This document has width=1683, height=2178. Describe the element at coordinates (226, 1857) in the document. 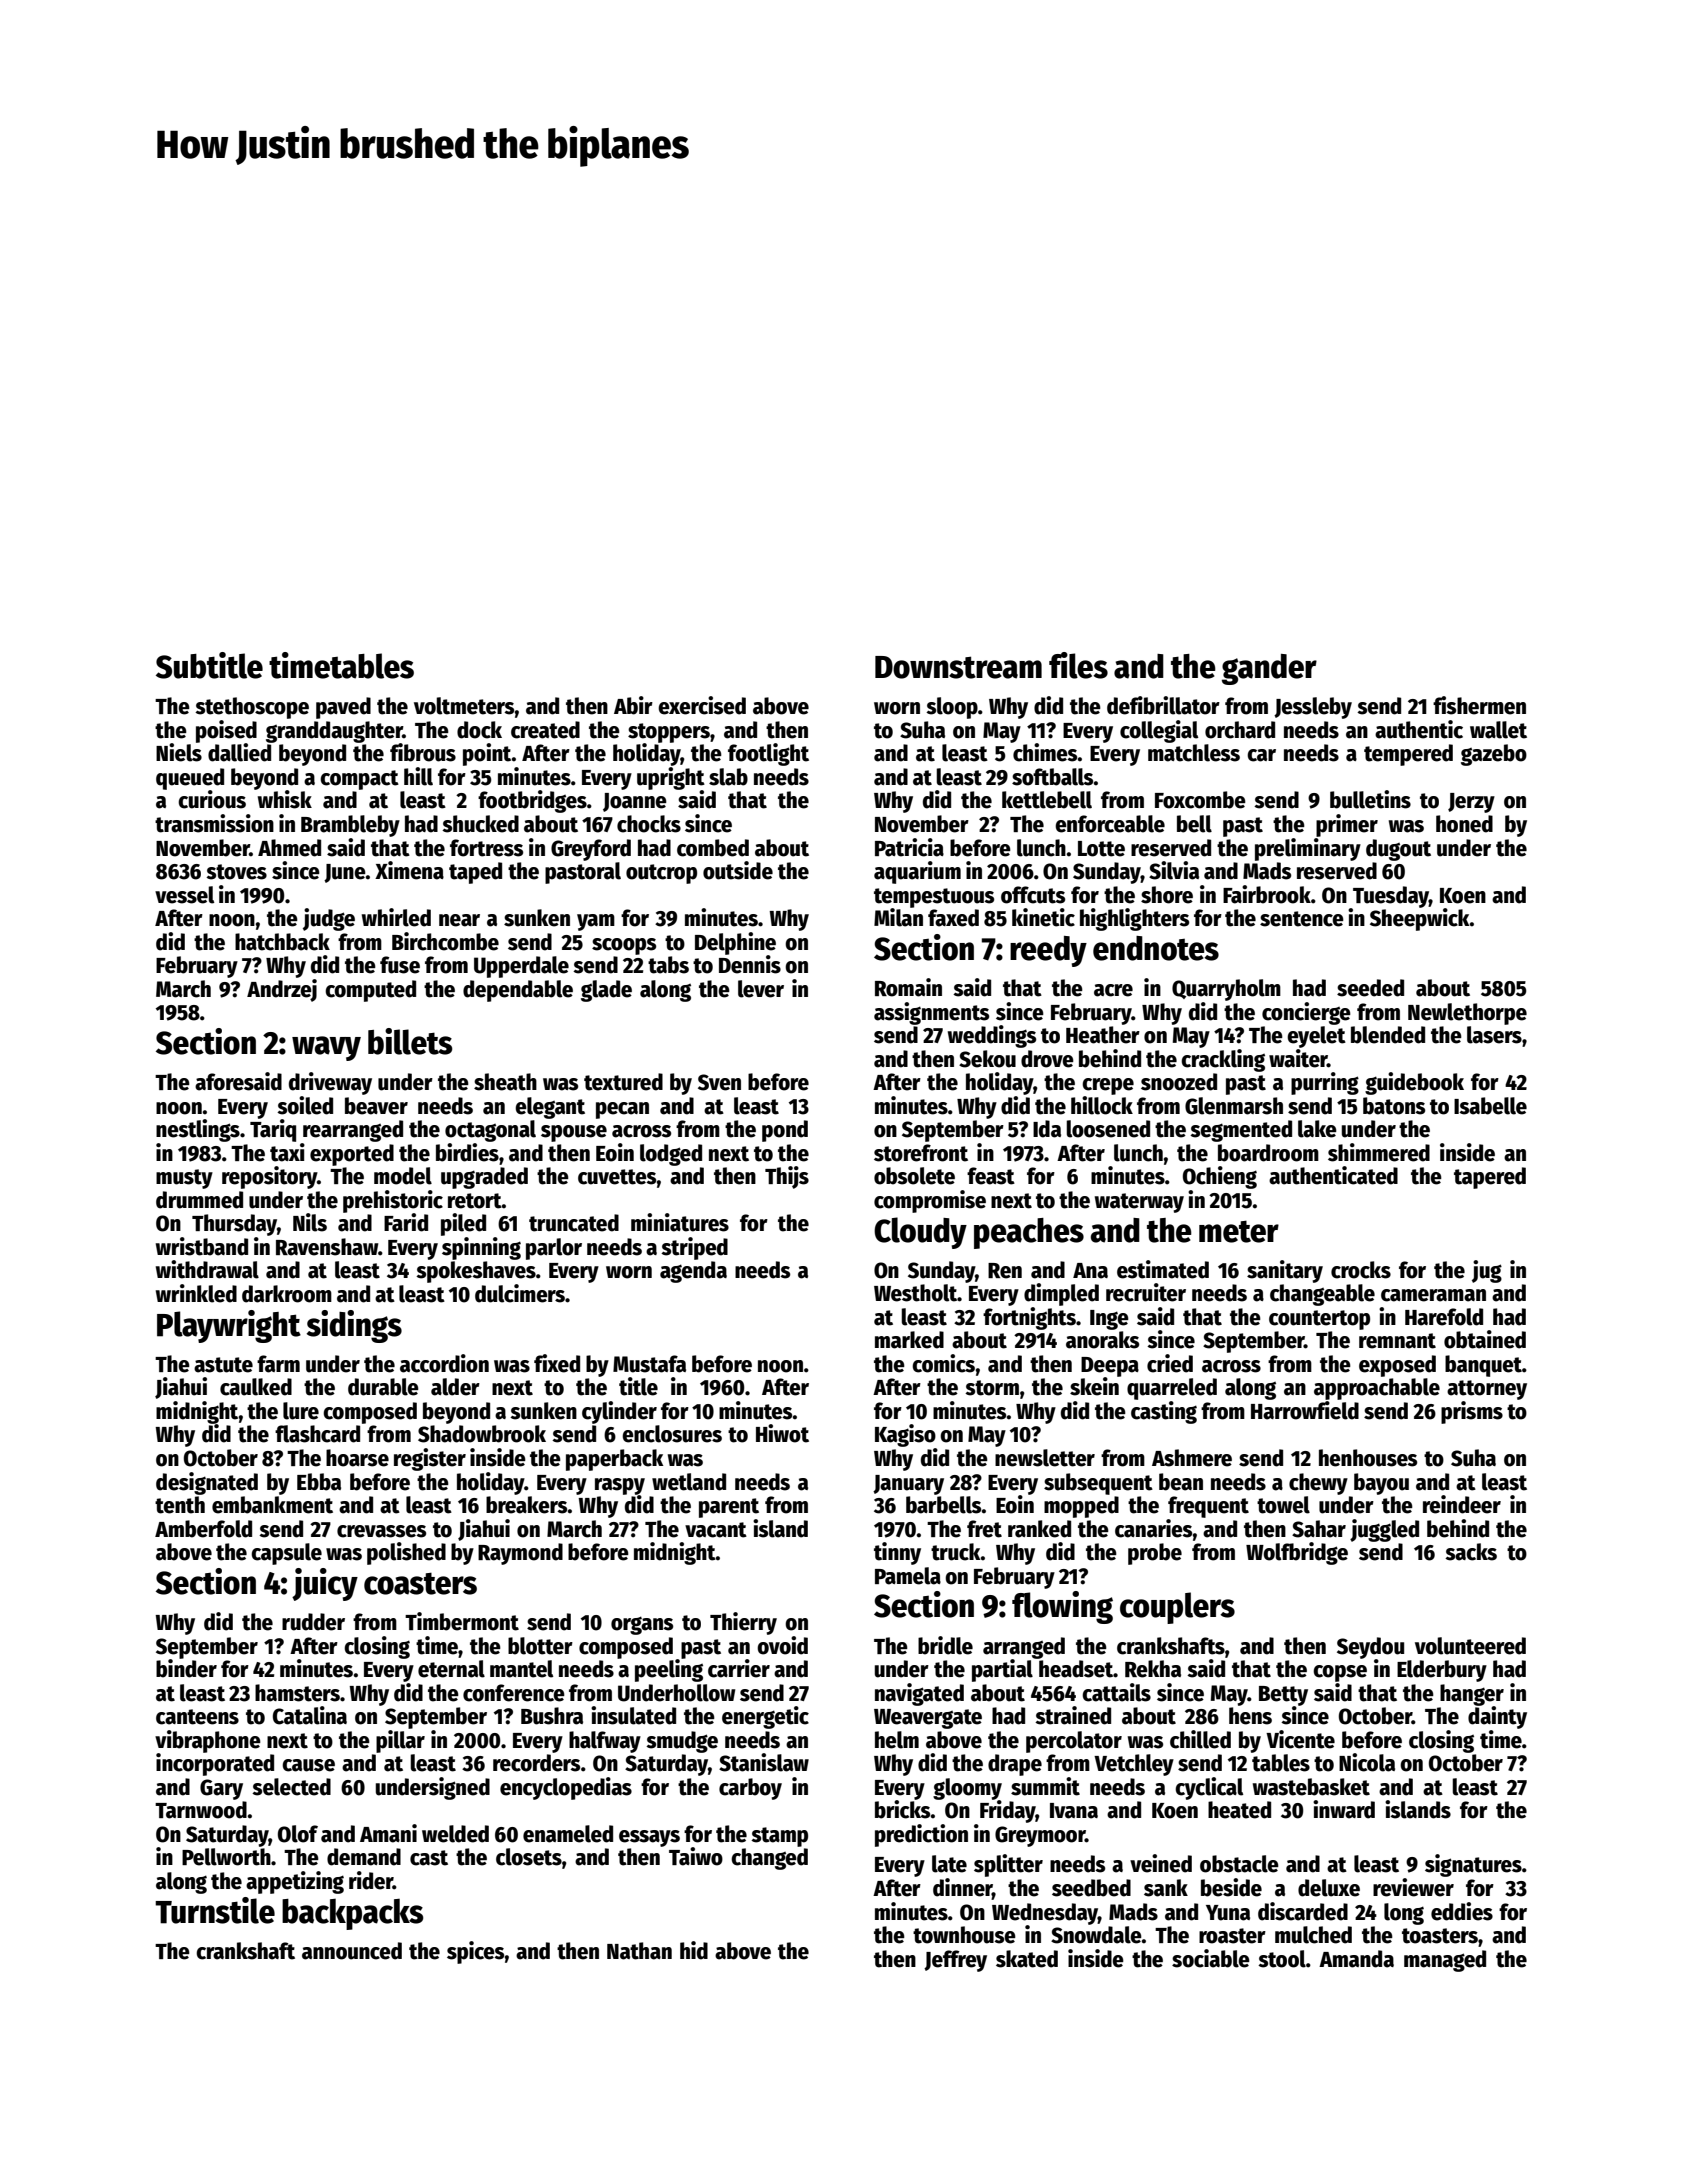

I see `Pellworth` at that location.
